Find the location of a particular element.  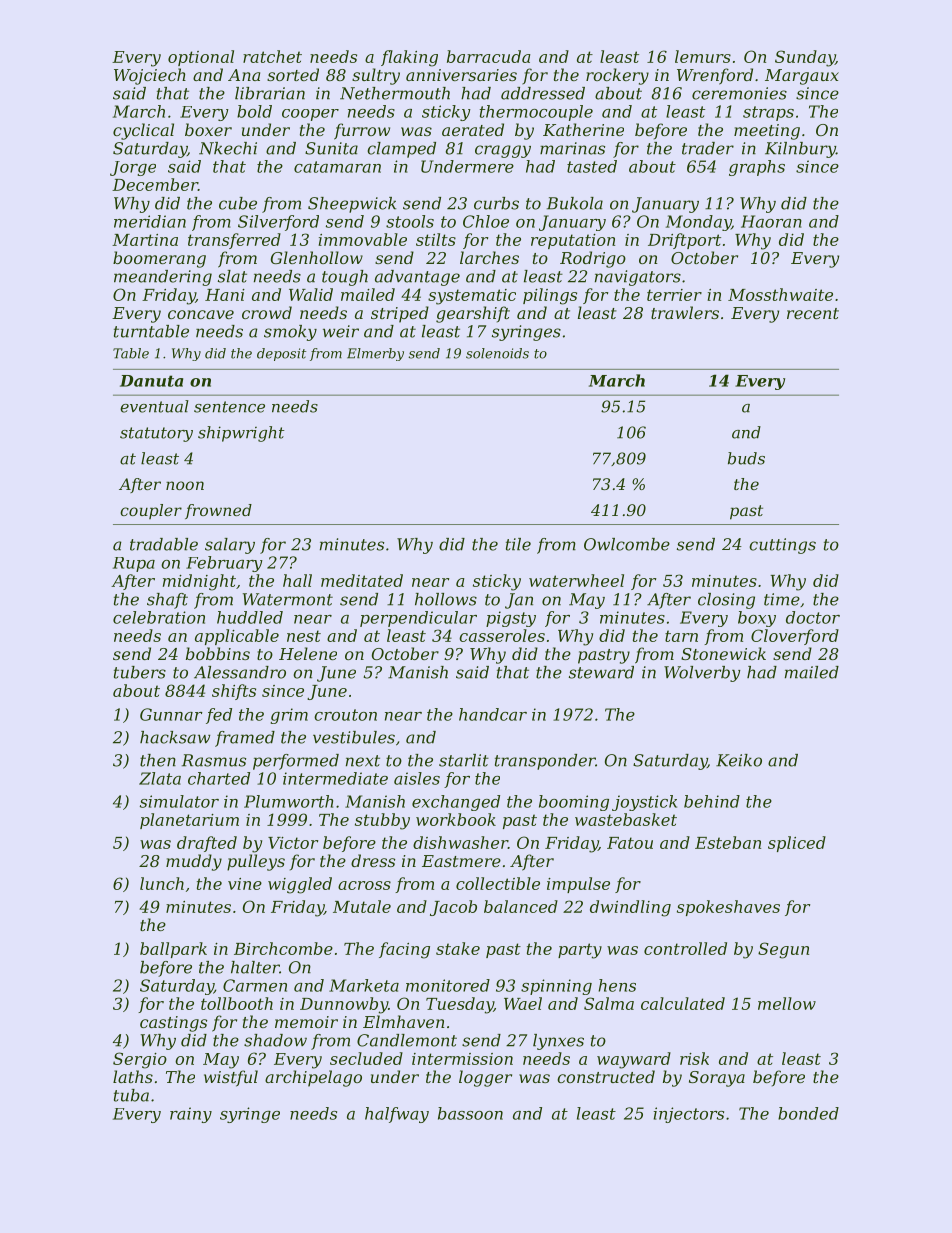

time is located at coordinates (782, 599).
